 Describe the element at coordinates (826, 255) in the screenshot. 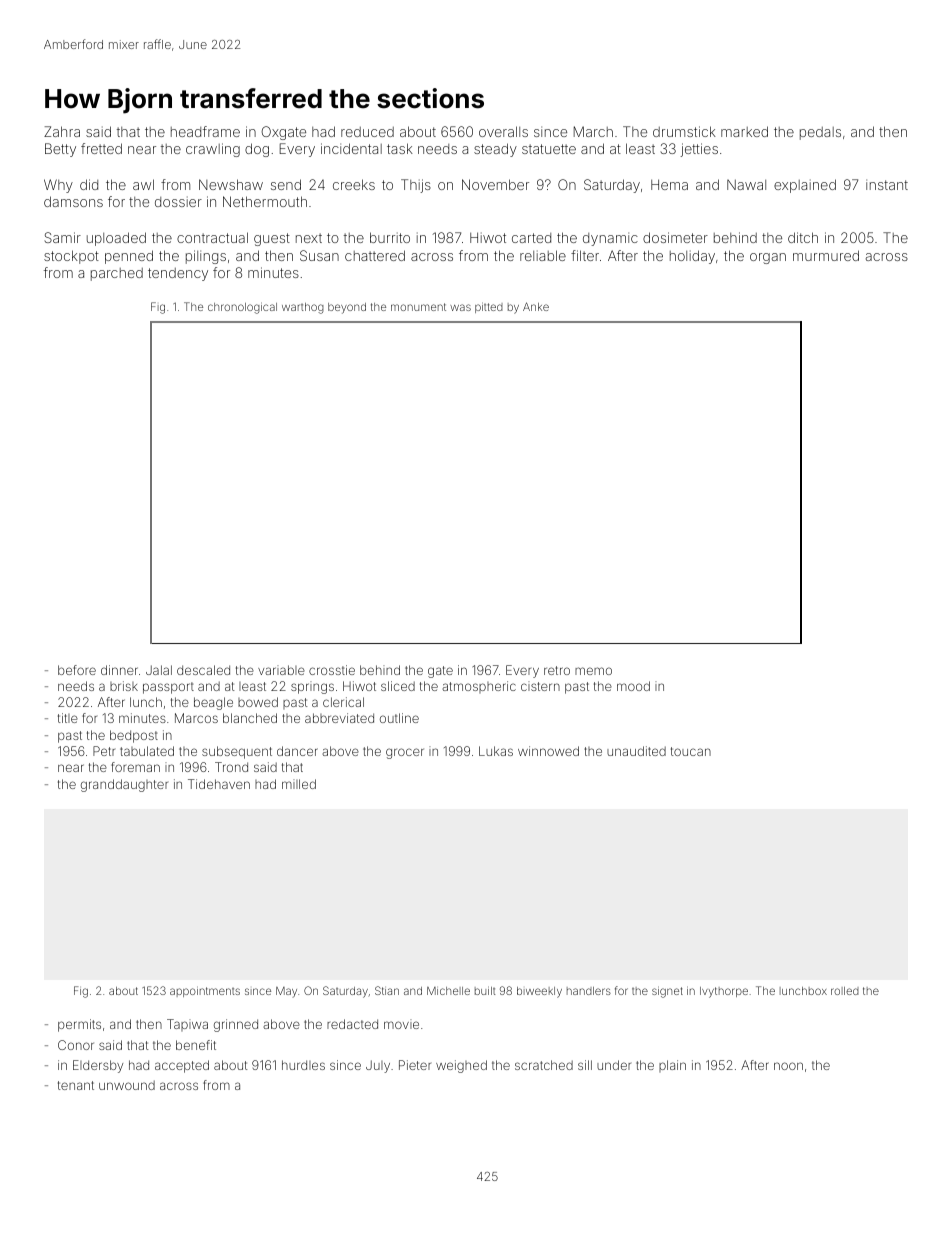

I see `murmured` at that location.
